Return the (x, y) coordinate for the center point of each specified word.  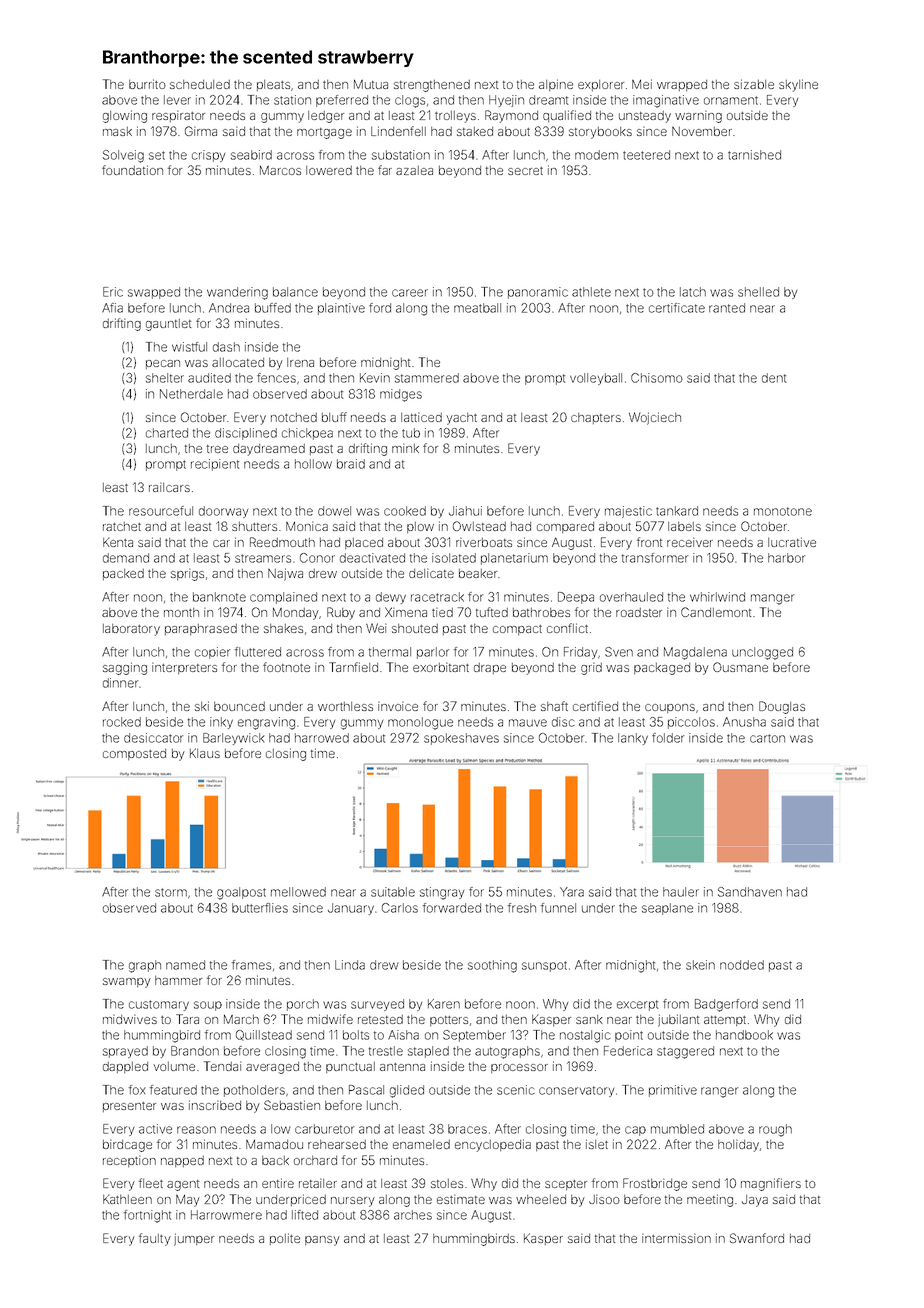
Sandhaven (750, 892)
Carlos (400, 908)
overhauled (631, 597)
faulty (155, 1239)
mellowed (298, 892)
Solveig (123, 156)
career (410, 293)
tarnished (754, 155)
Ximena (406, 612)
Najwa (285, 574)
